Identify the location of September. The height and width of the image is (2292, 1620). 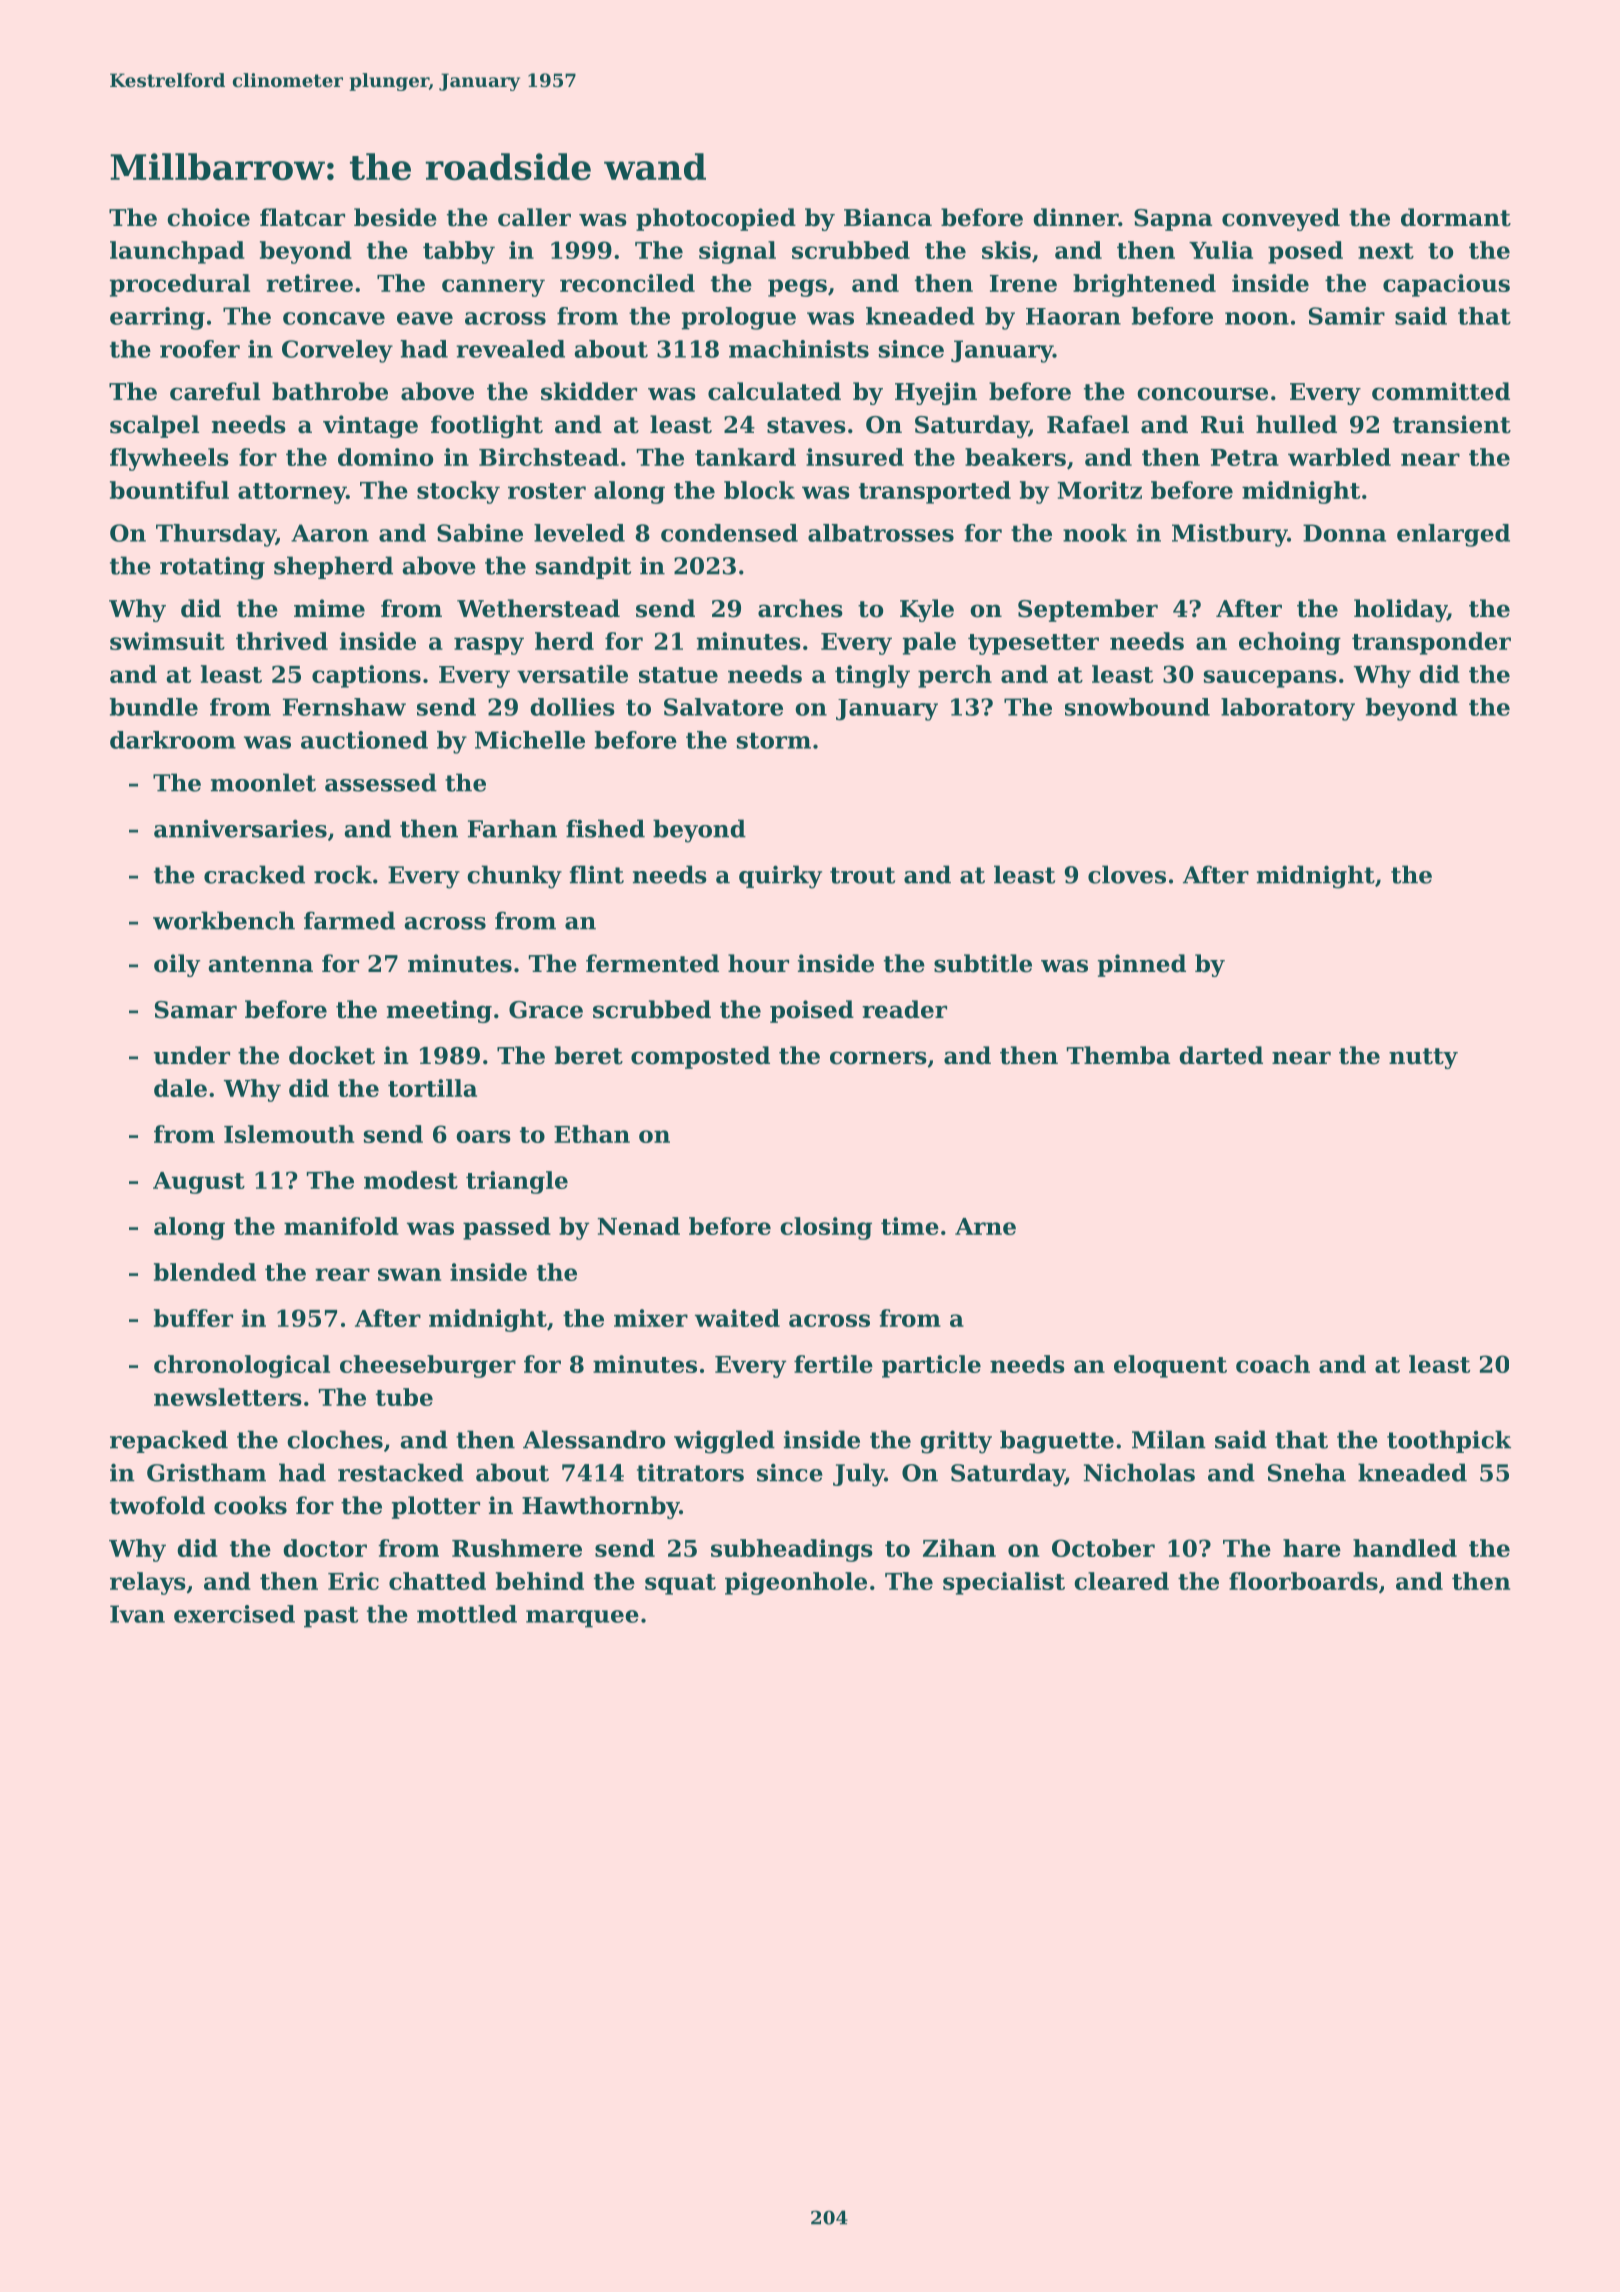
(1088, 610).
